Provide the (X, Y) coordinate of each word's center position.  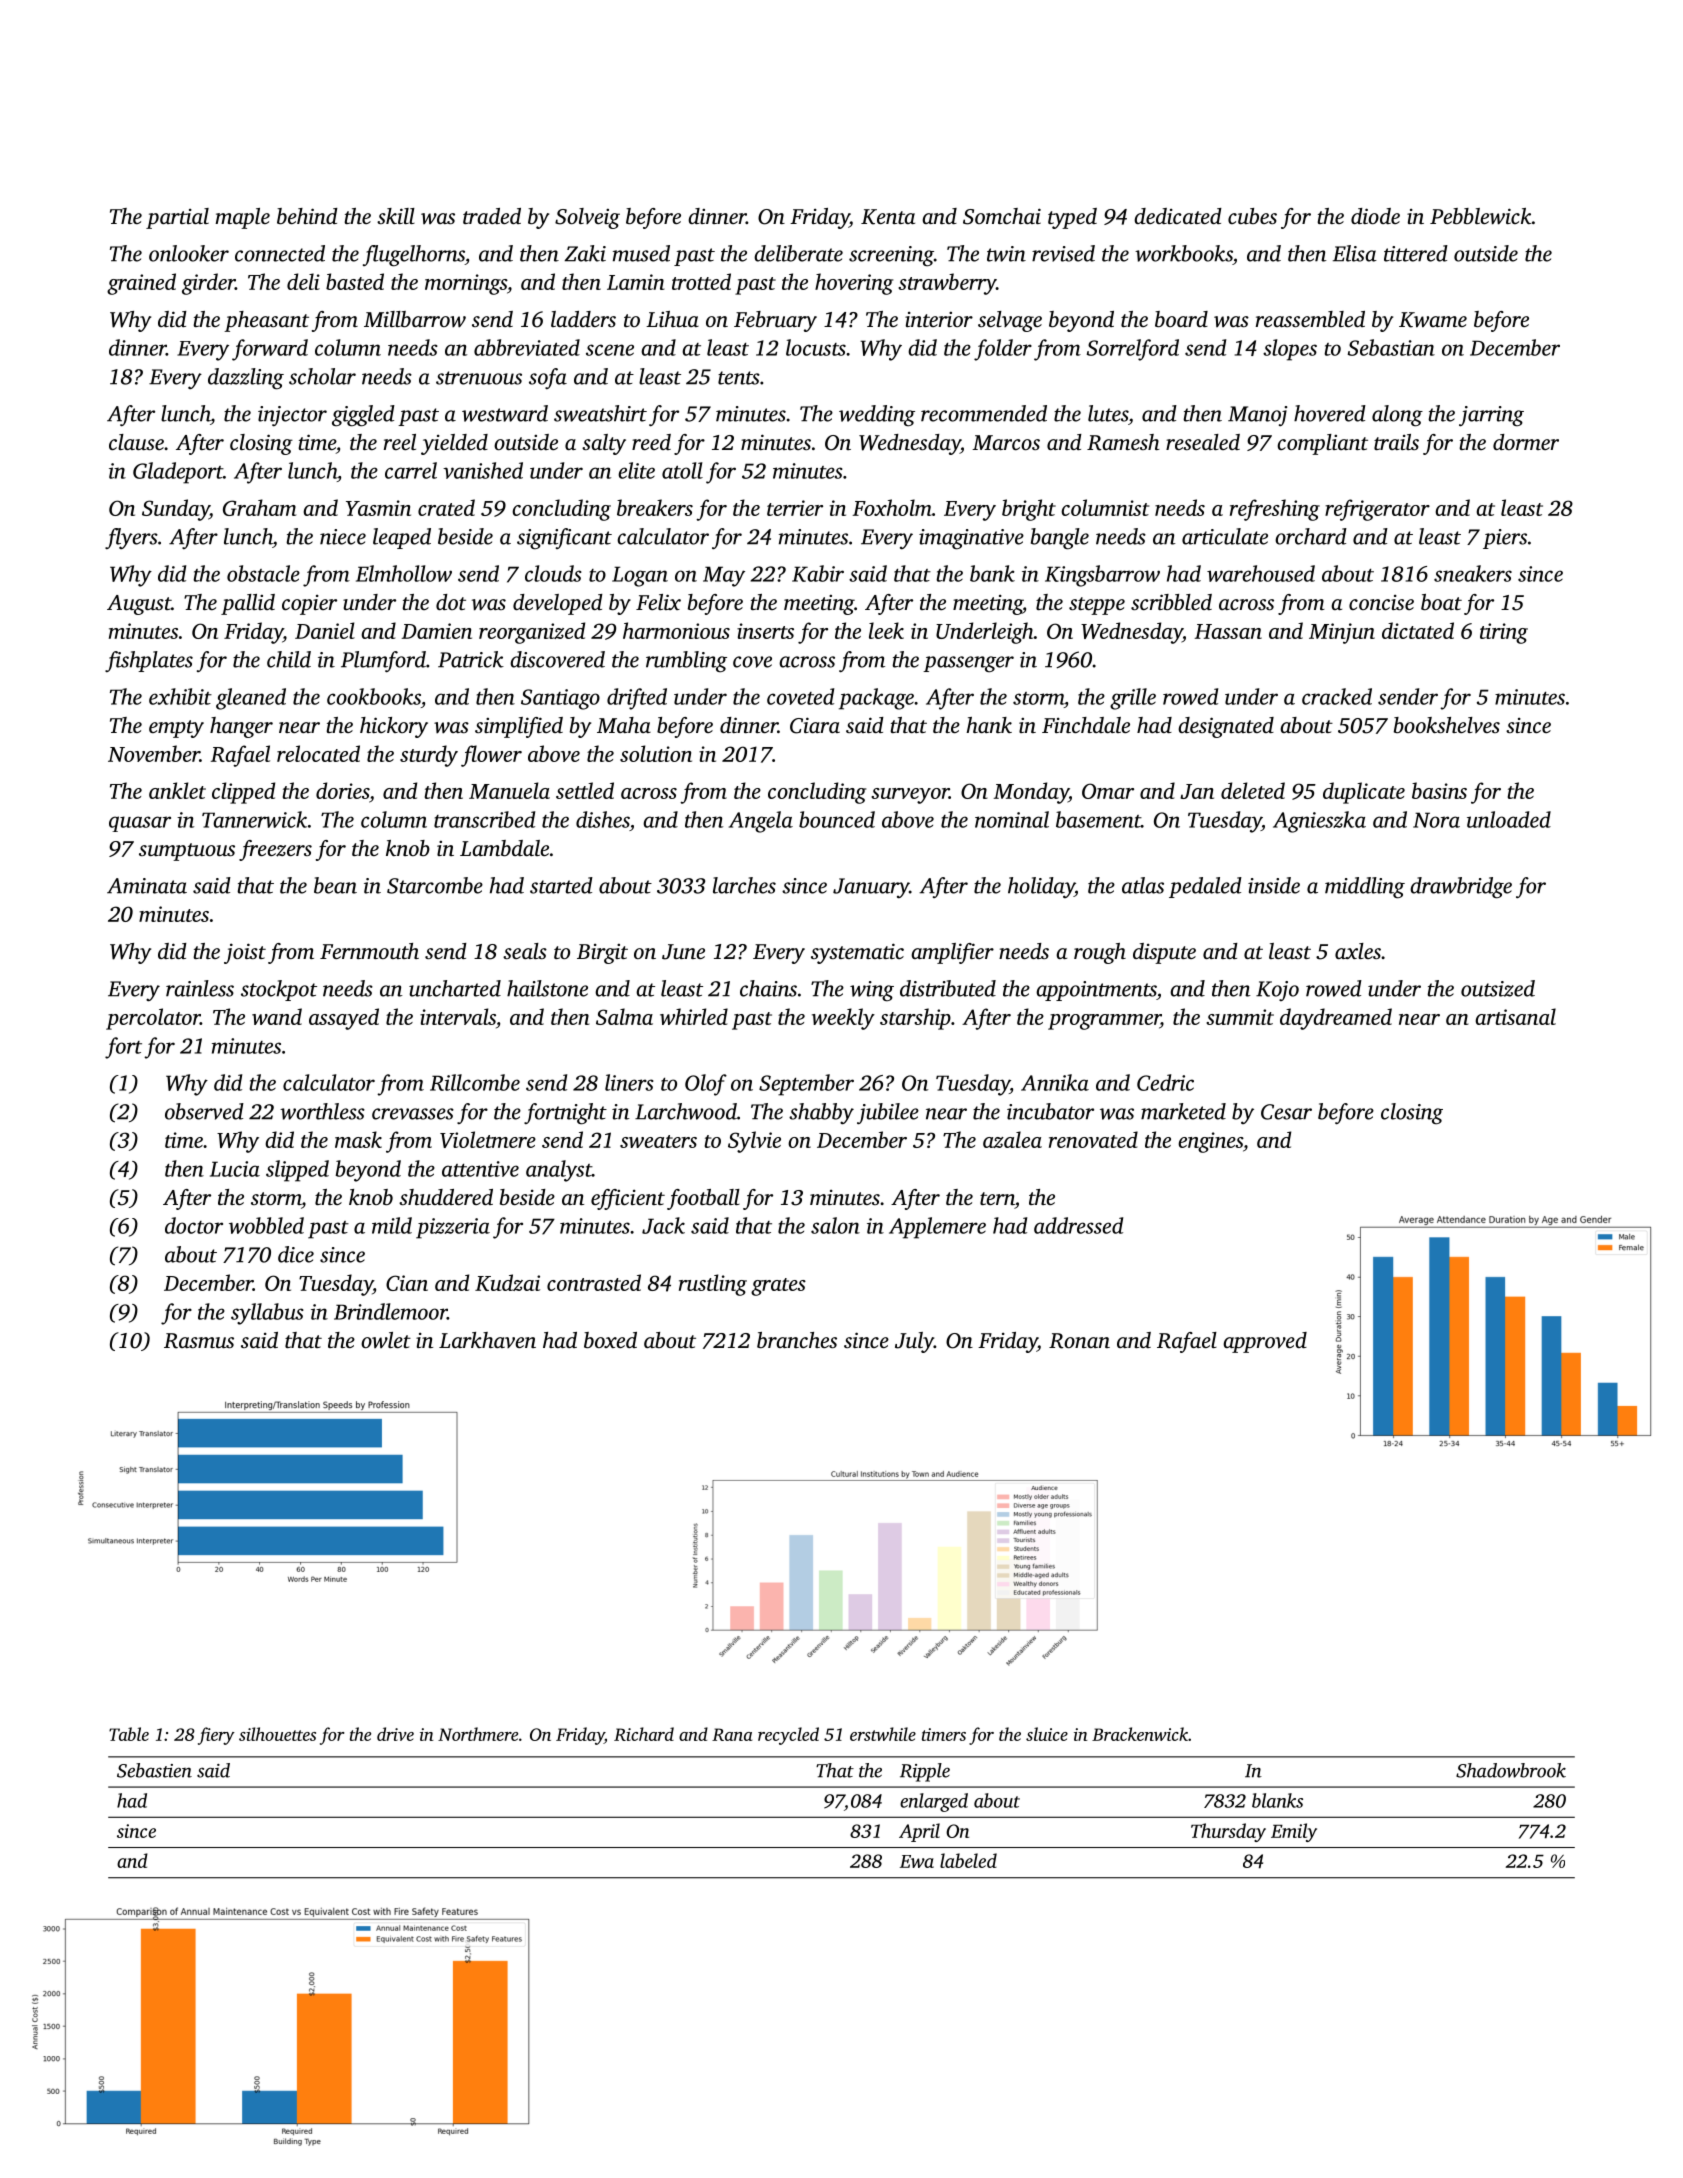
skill (396, 216)
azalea (1012, 1139)
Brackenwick (1140, 1734)
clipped (243, 793)
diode (1375, 216)
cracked (1337, 696)
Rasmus (199, 1341)
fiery (216, 1736)
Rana (732, 1734)
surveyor (910, 796)
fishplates (149, 661)
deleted (1253, 790)
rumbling (686, 662)
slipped (297, 1171)
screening (891, 256)
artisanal (1515, 1016)
